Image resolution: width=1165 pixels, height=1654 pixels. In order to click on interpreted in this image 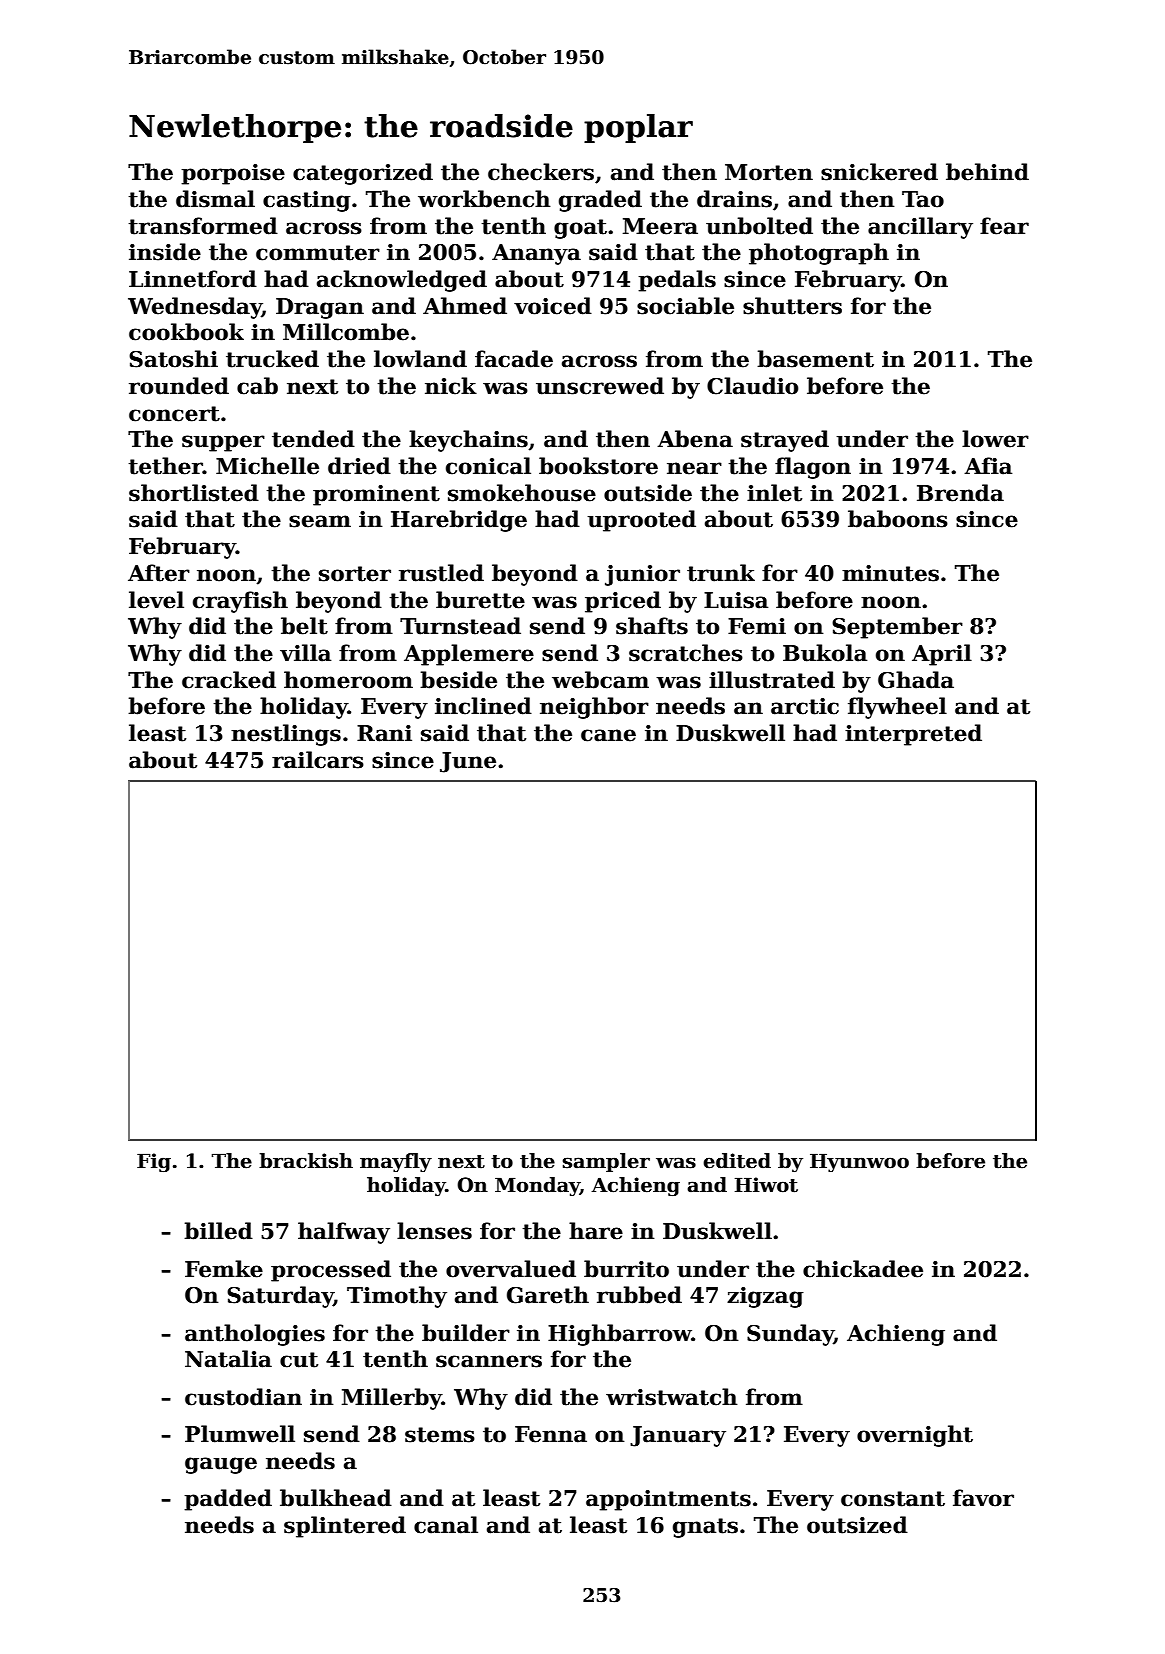, I will do `click(913, 735)`.
